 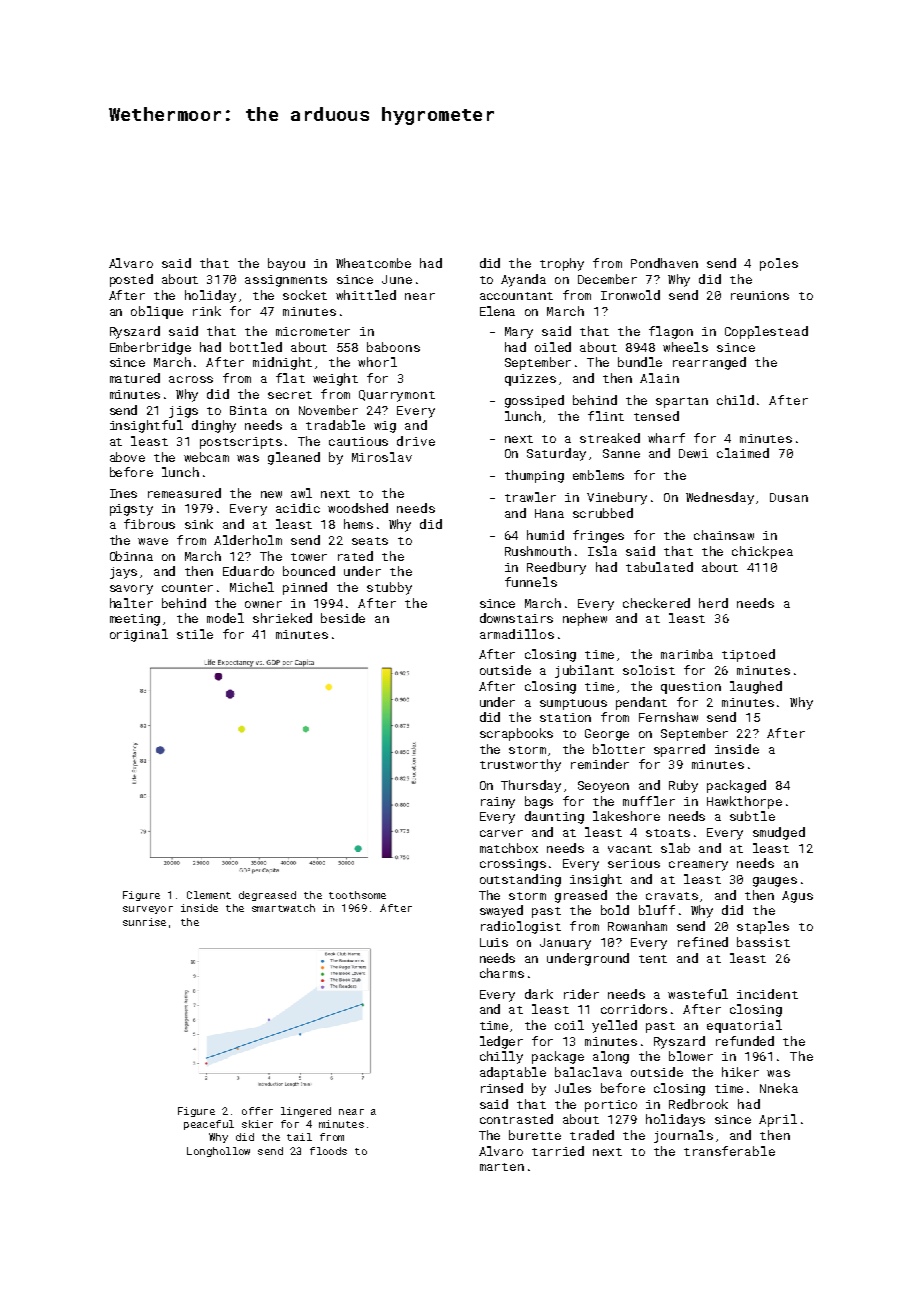 What do you see at coordinates (286, 264) in the screenshot?
I see `bayou` at bounding box center [286, 264].
